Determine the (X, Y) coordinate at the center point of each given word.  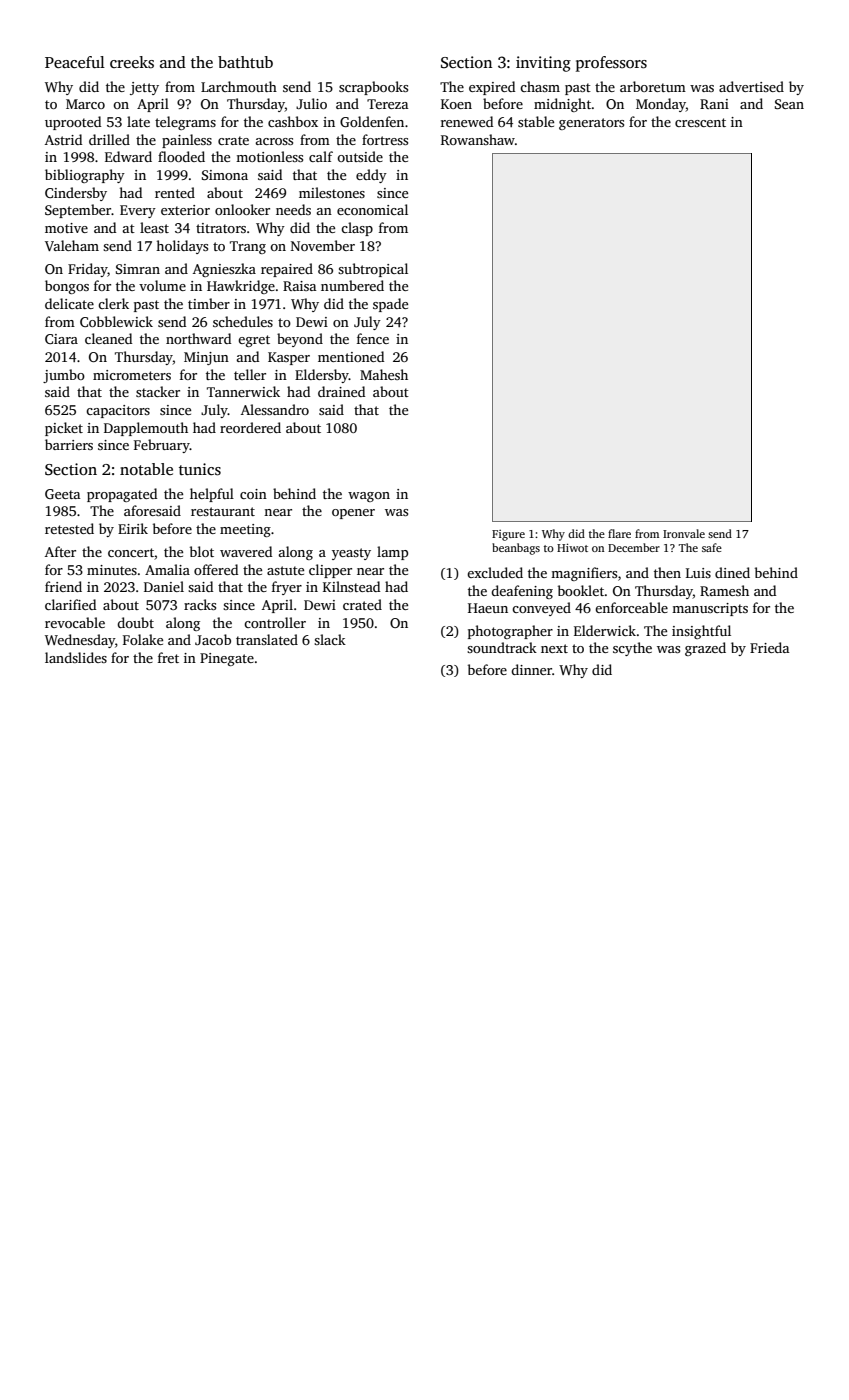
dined (732, 572)
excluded (495, 572)
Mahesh (384, 374)
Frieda (770, 647)
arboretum (653, 86)
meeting (245, 530)
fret (168, 657)
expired (492, 88)
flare (619, 533)
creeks (132, 62)
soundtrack (502, 647)
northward (198, 338)
